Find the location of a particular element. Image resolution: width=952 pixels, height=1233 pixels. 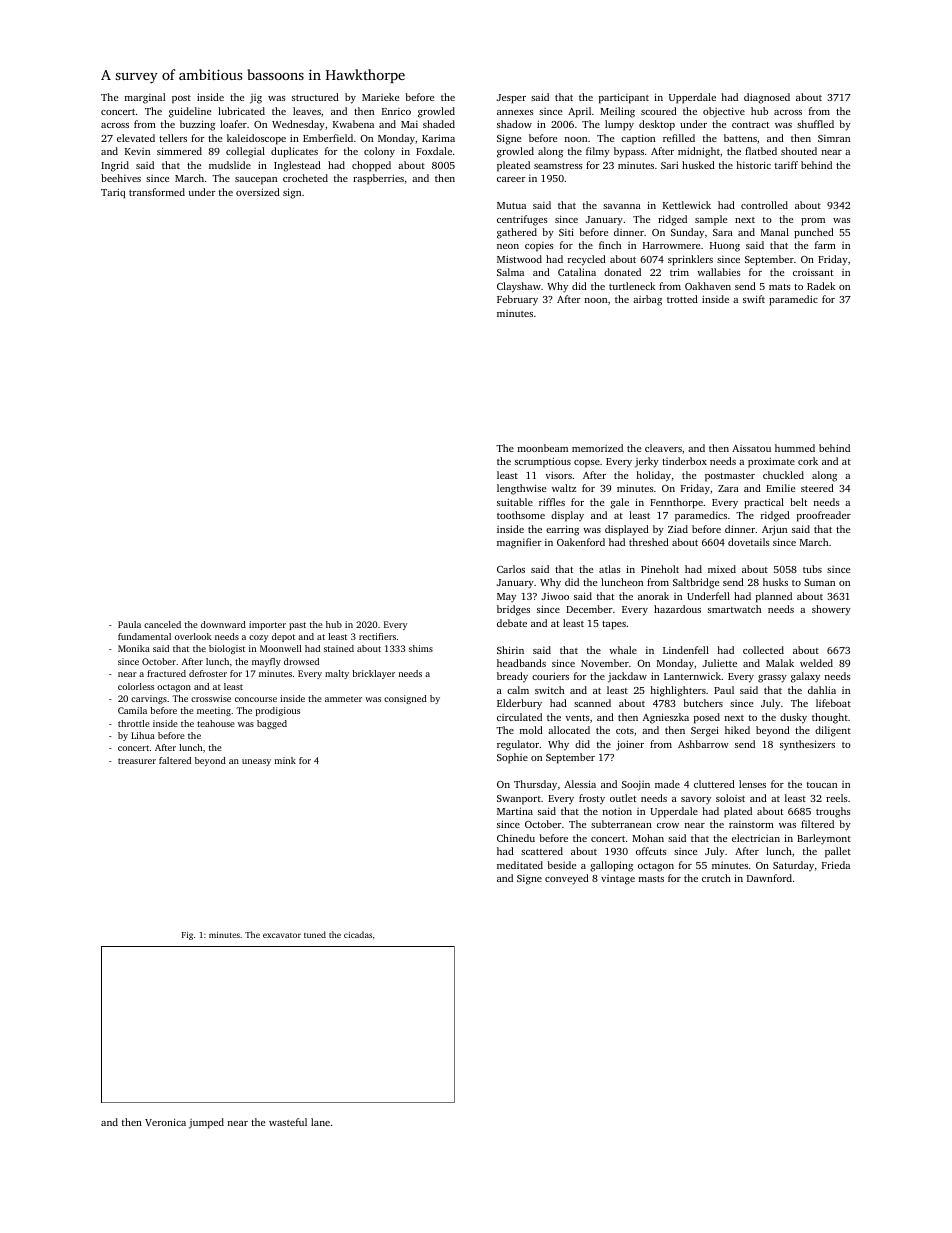

prodigious is located at coordinates (278, 711).
